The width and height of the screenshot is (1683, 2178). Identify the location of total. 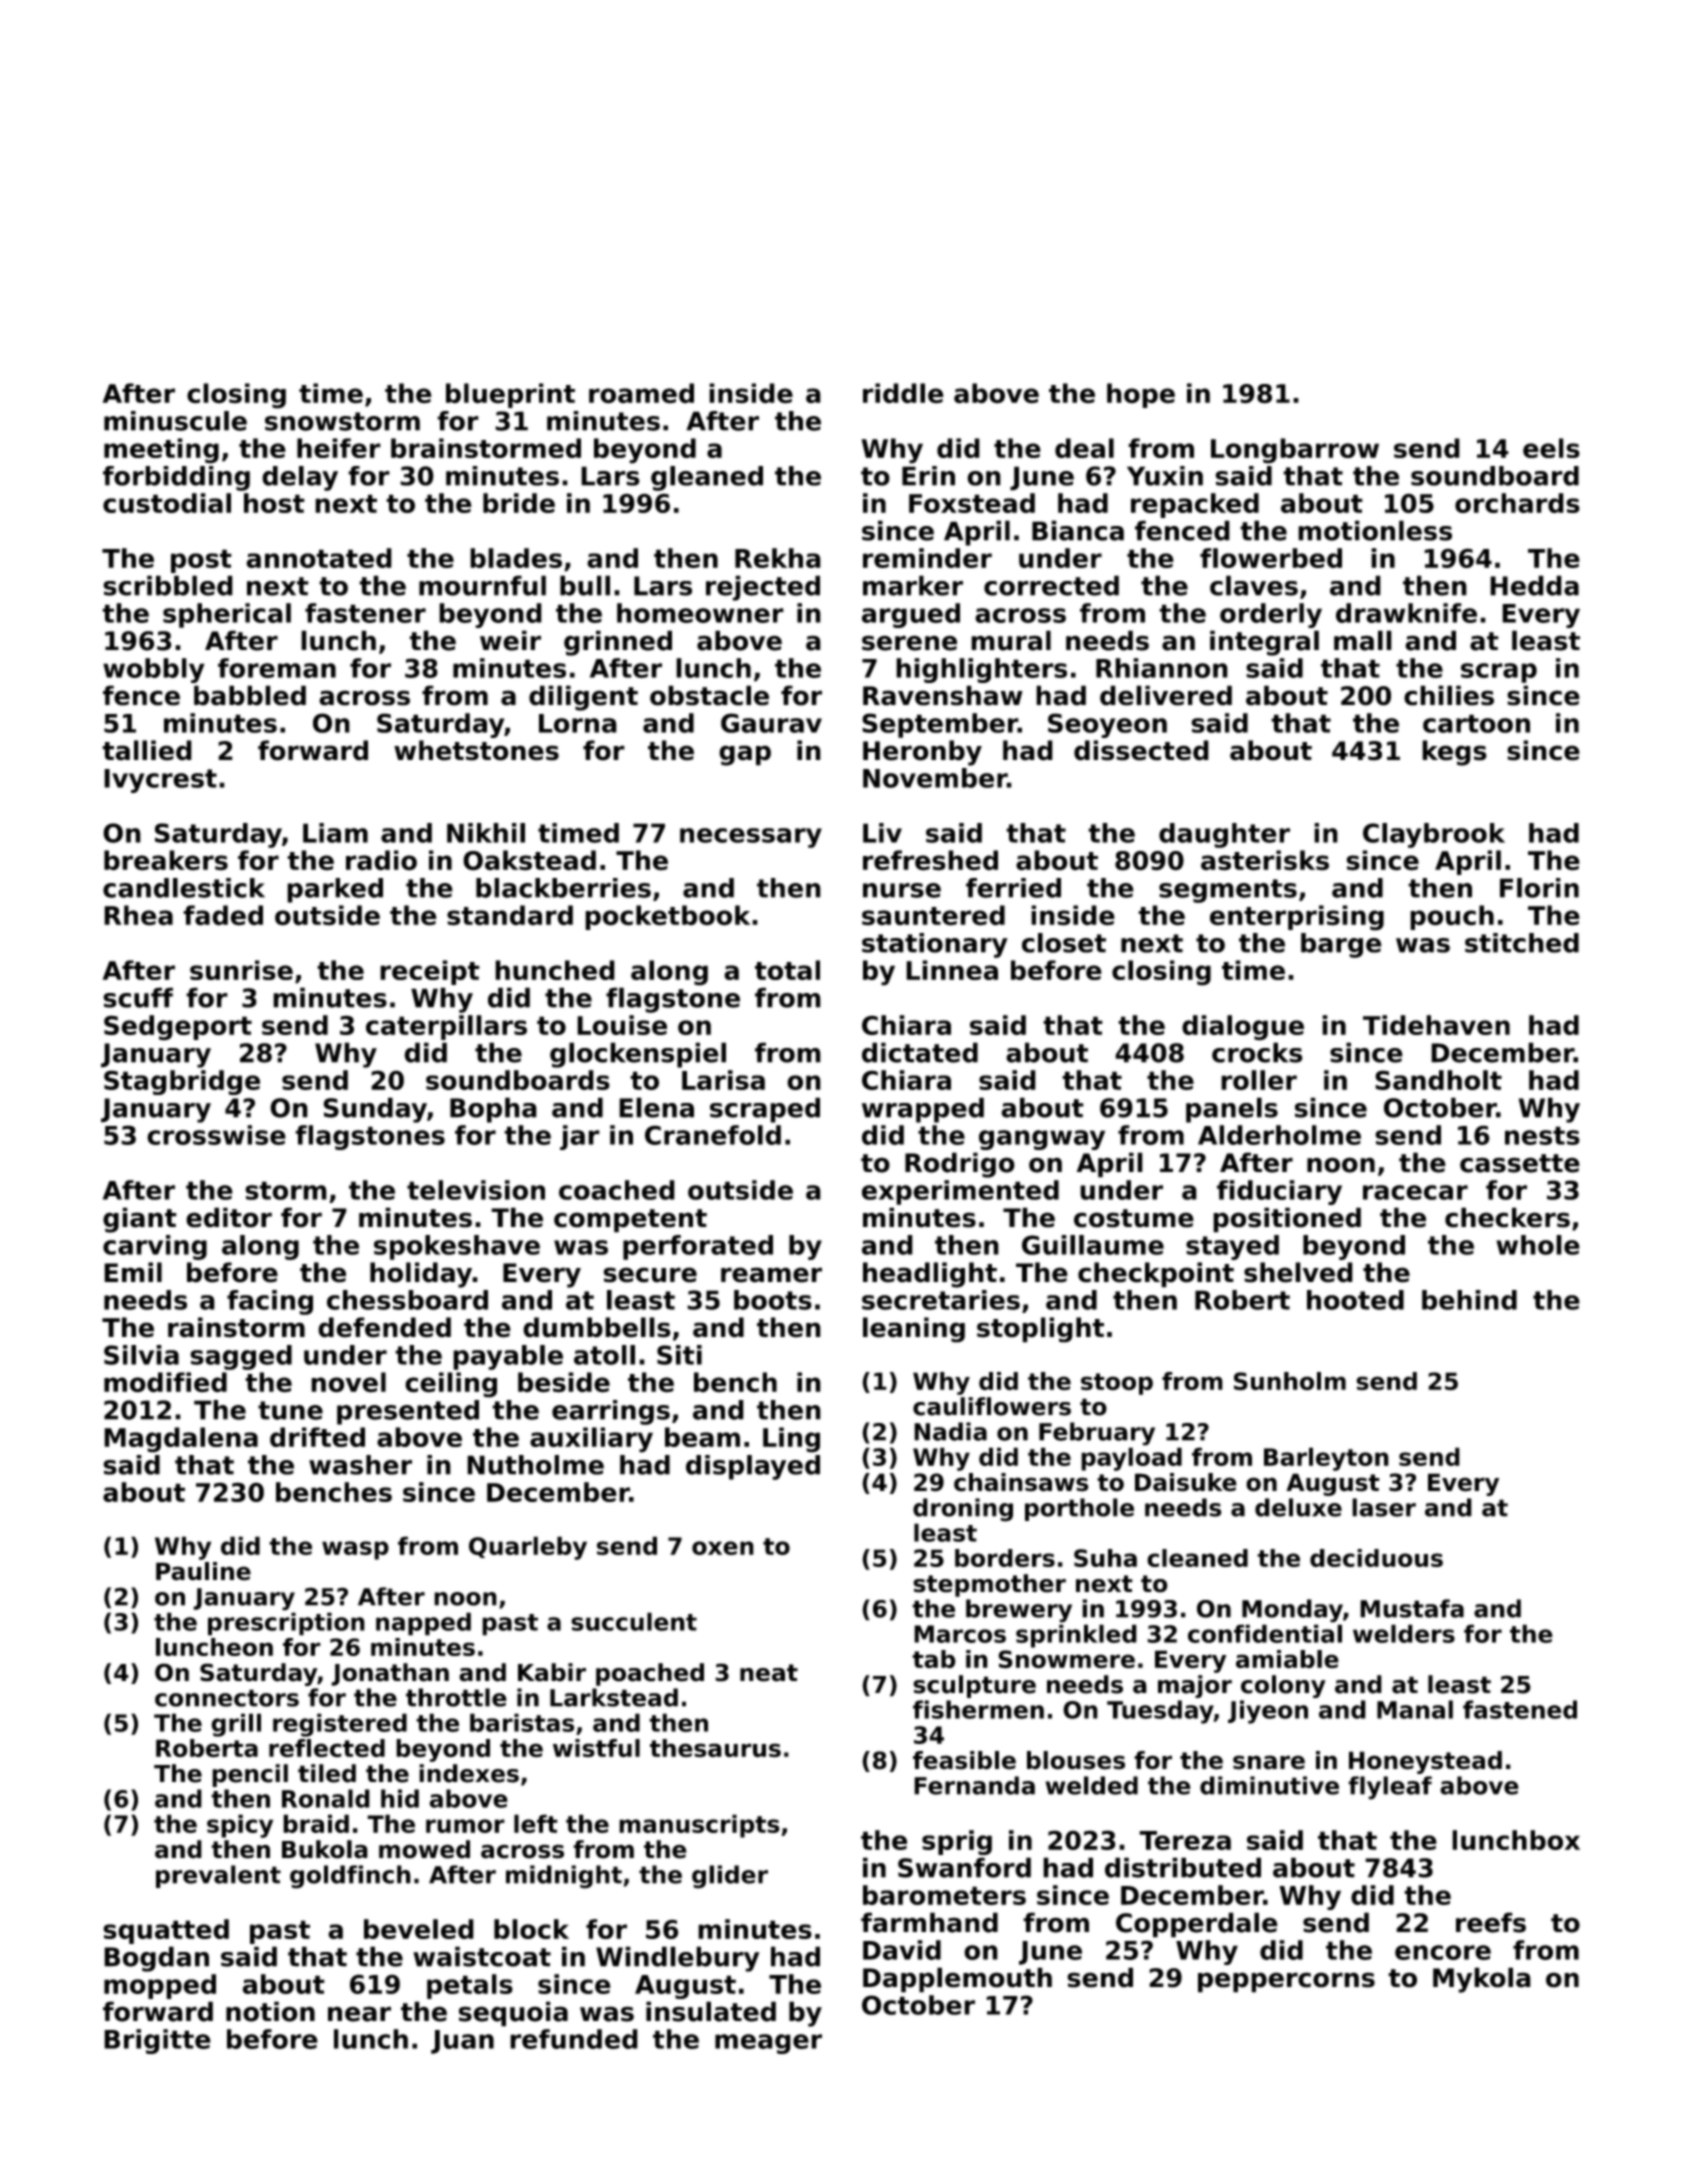
(787, 970).
